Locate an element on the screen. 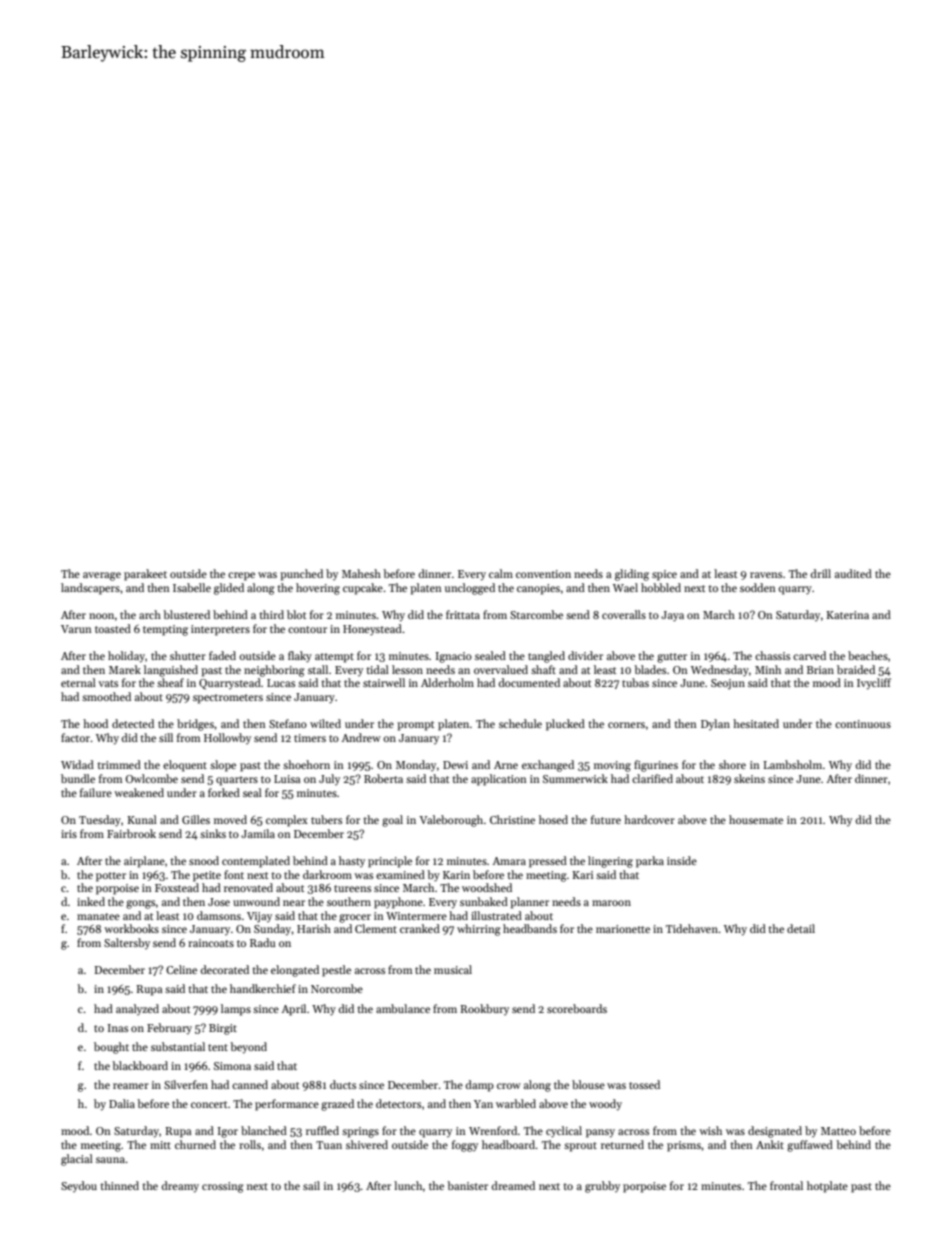 This screenshot has width=952, height=1233. drill is located at coordinates (821, 573).
